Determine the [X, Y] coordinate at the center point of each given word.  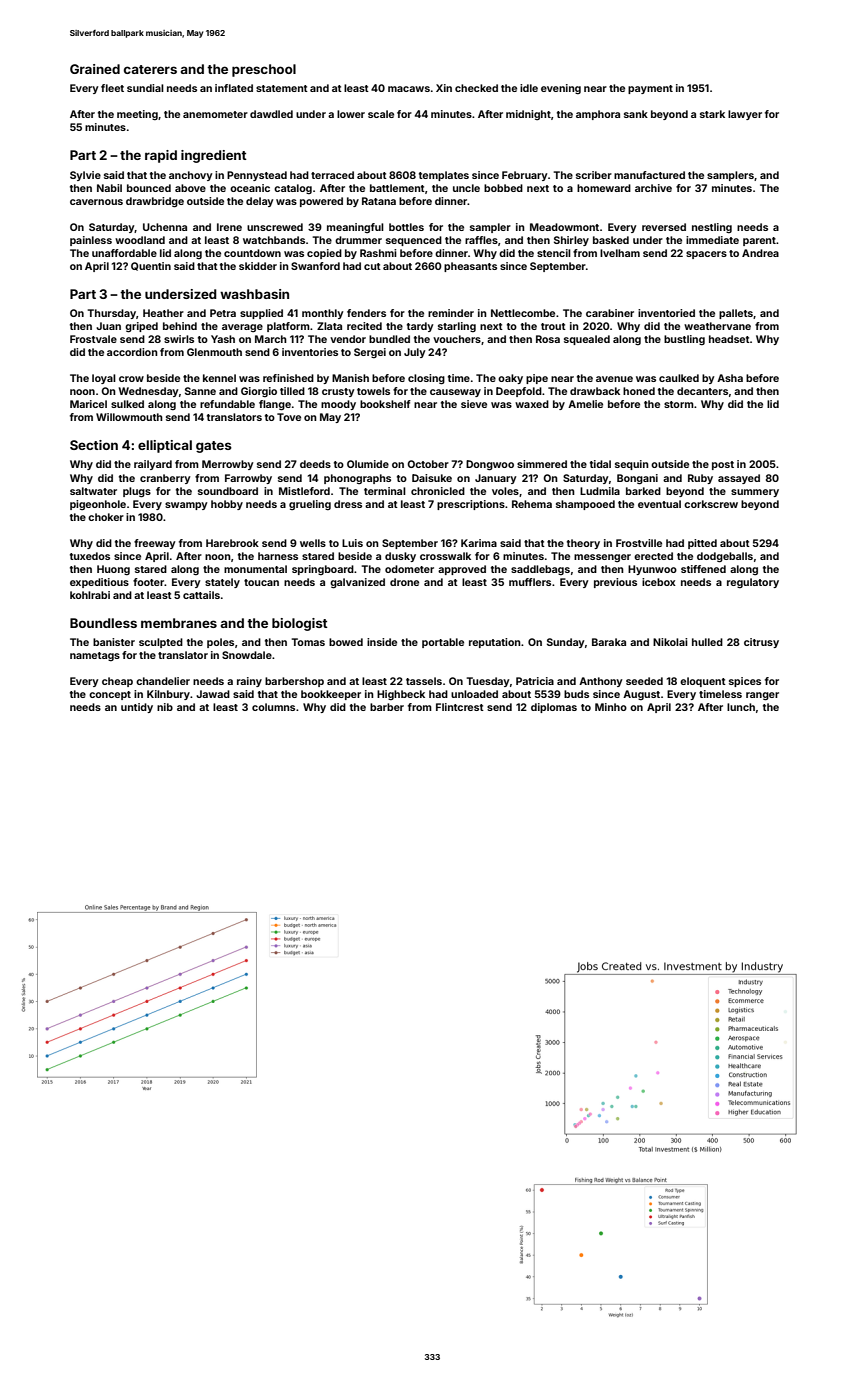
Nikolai [670, 642]
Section [94, 445]
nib [165, 707]
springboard [323, 570]
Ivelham [620, 253]
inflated [234, 88]
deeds [315, 464]
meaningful [355, 228]
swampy [186, 506]
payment [650, 89]
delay [260, 202]
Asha [730, 378]
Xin [444, 88]
